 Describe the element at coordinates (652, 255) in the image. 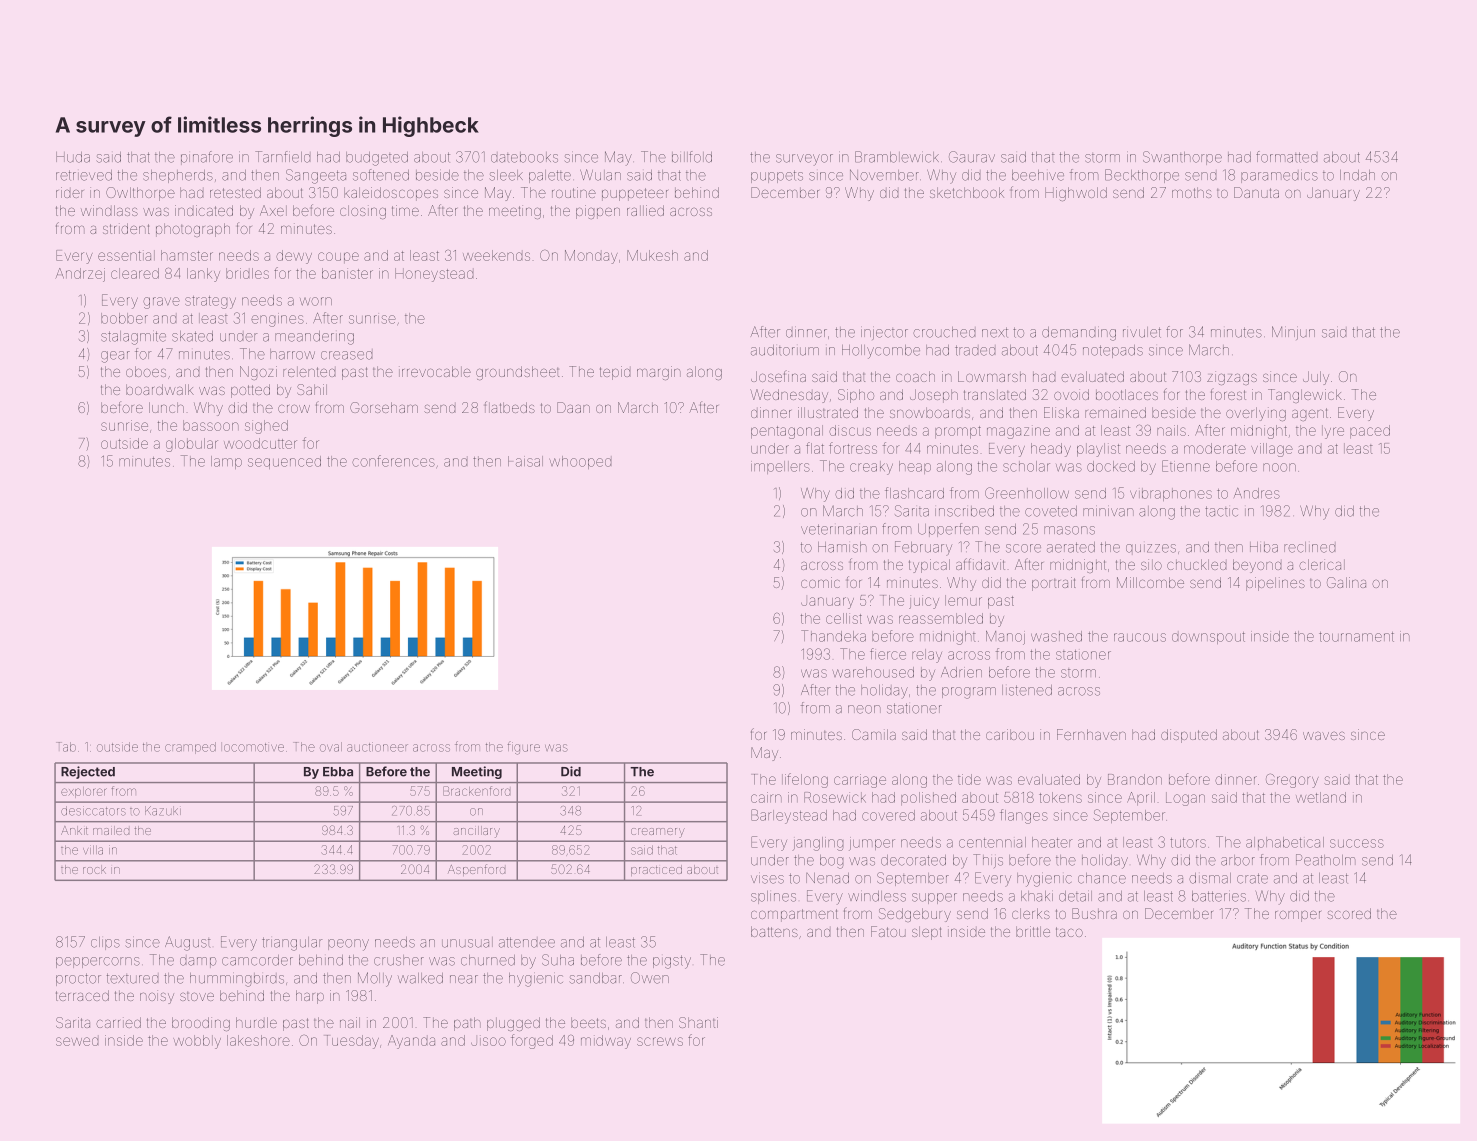

I see `Mukesh` at that location.
